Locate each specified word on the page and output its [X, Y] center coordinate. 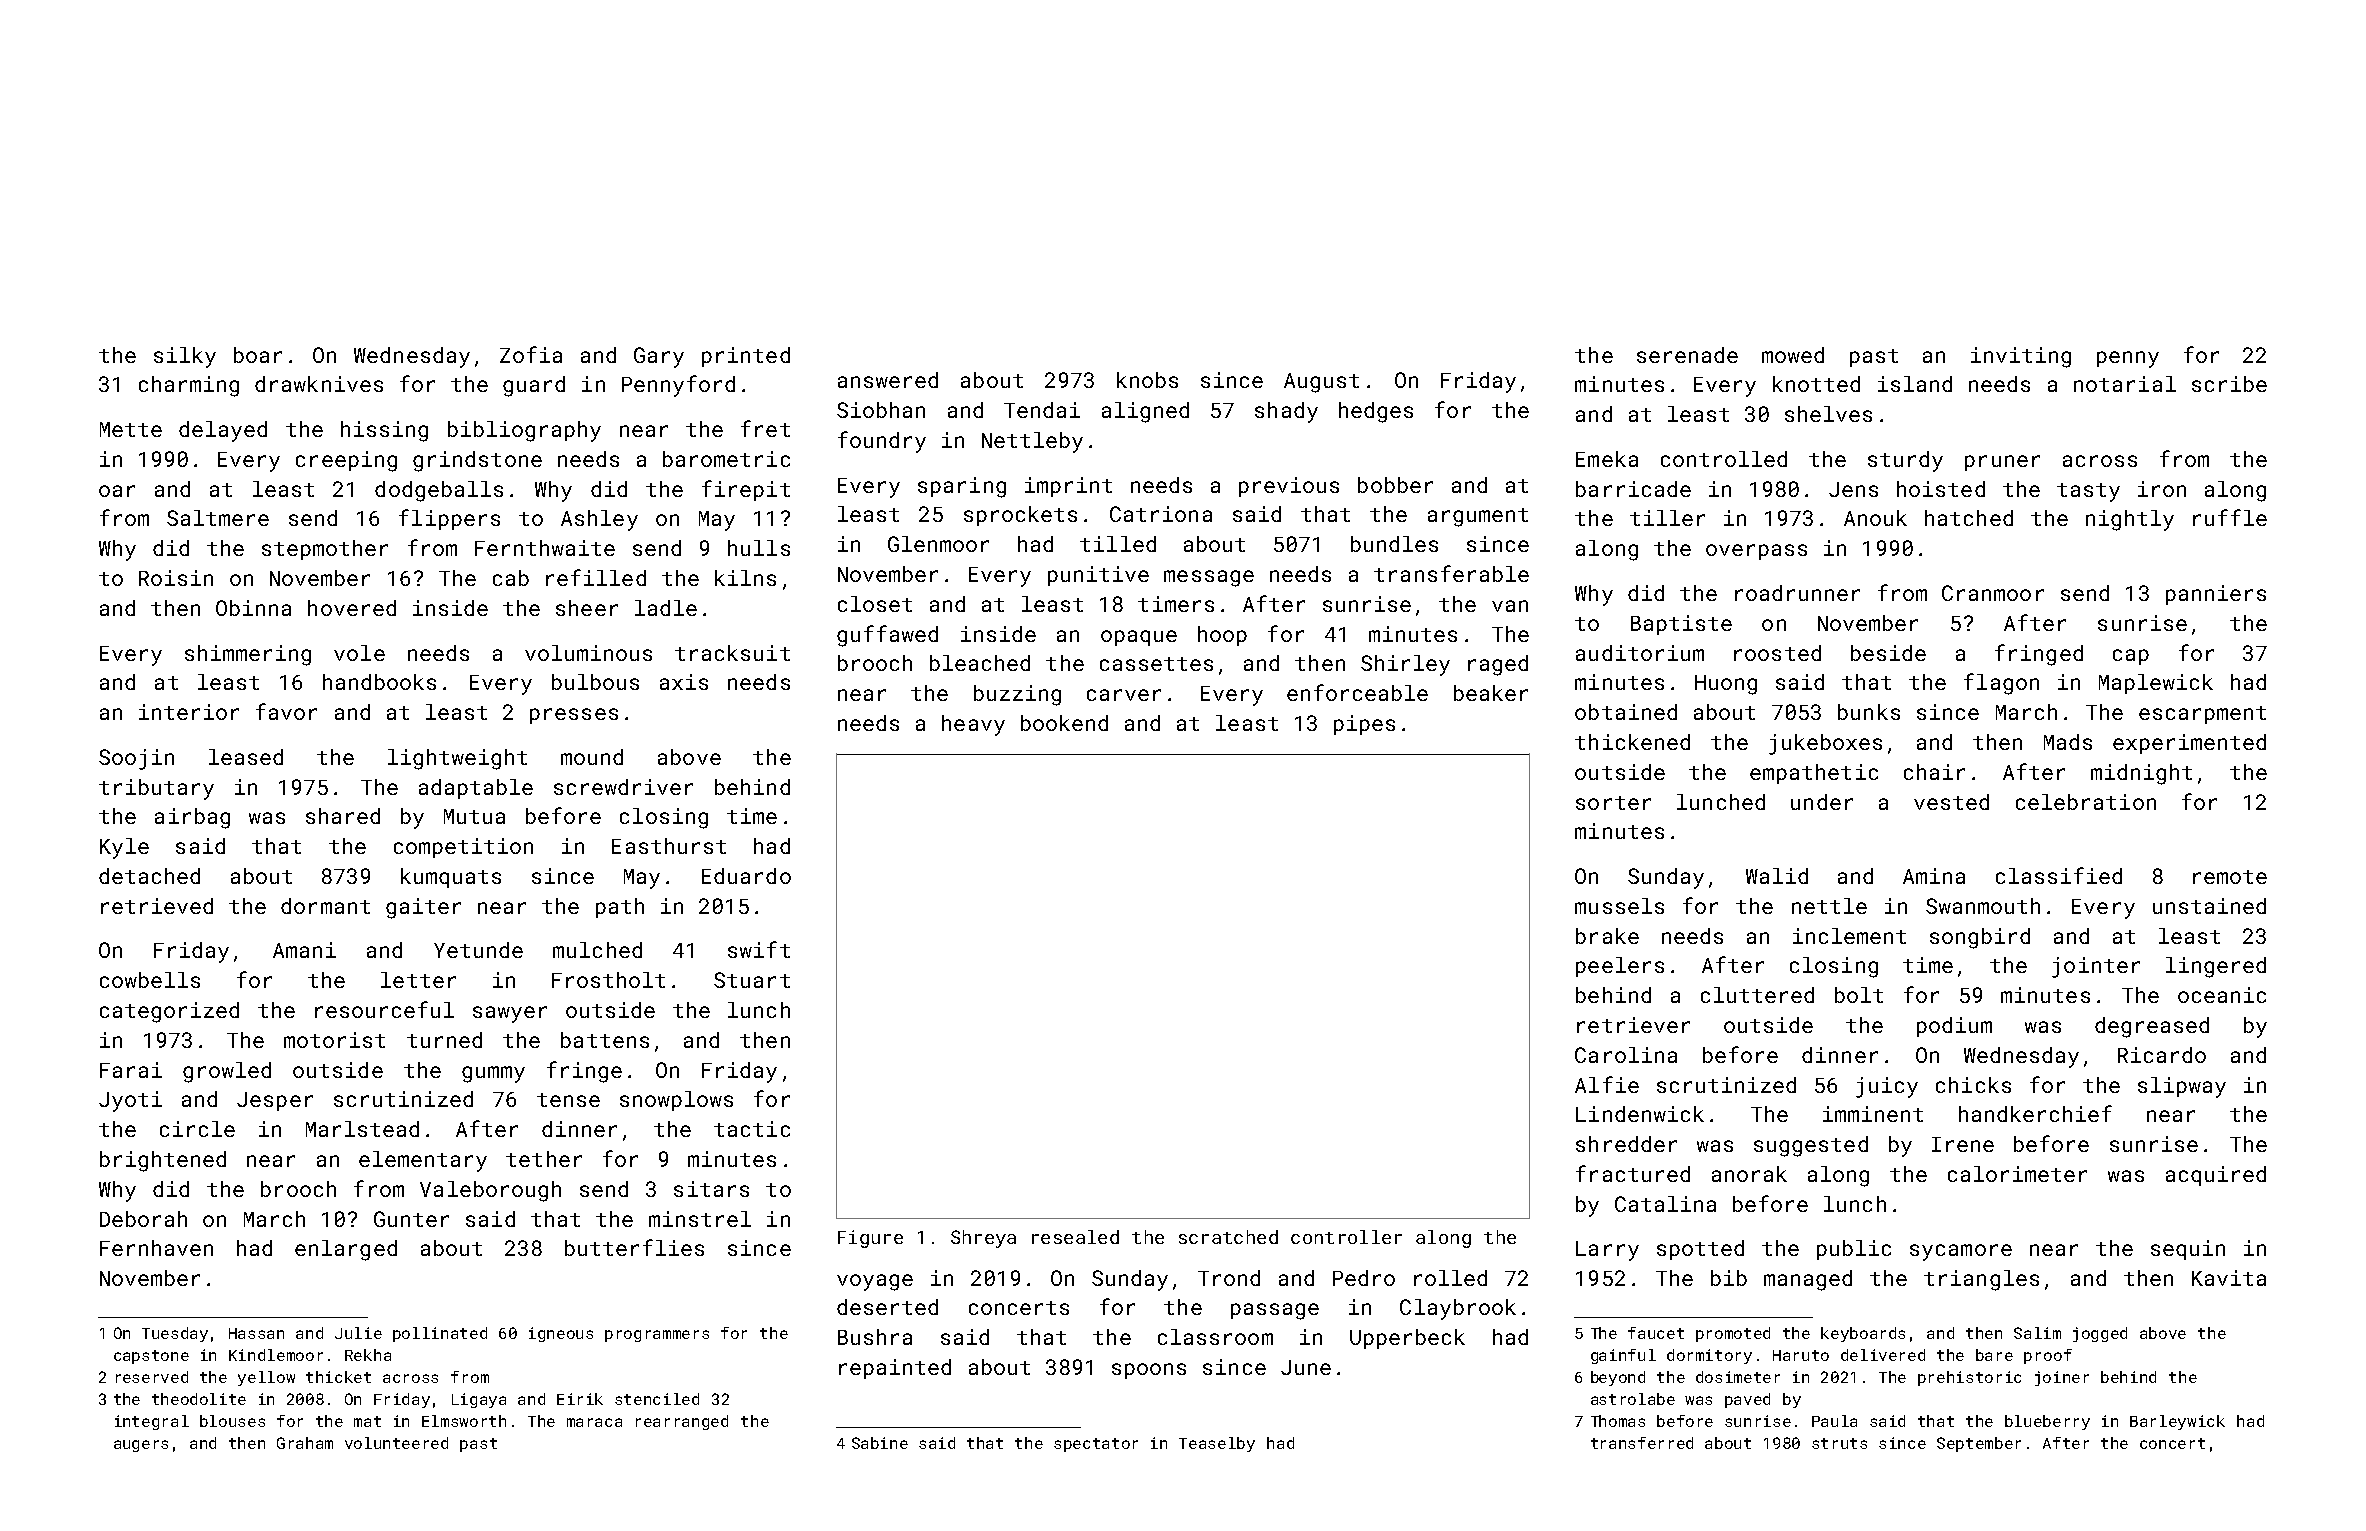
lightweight [457, 759]
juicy [1887, 1087]
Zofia [531, 354]
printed [746, 357]
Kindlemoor [276, 1355]
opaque [1139, 638]
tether [544, 1159]
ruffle [2230, 517]
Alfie [1607, 1084]
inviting [2021, 357]
